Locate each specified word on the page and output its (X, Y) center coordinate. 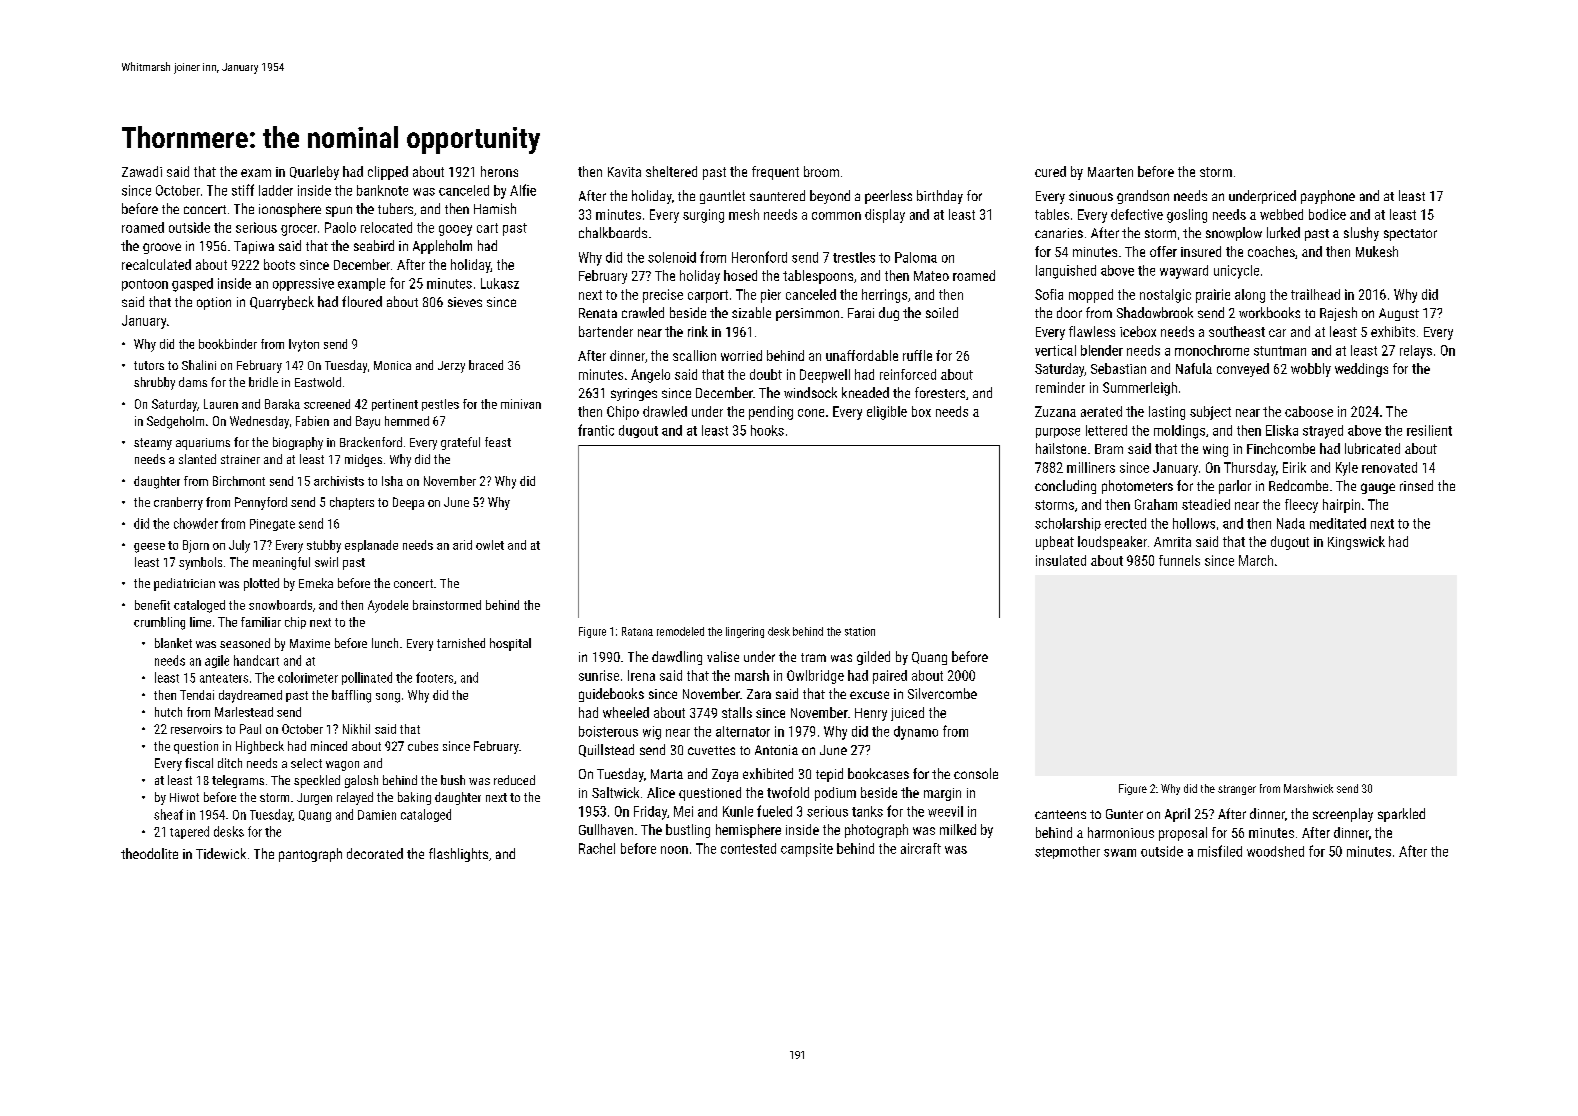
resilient (1429, 430)
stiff (243, 190)
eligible (887, 413)
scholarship (1068, 524)
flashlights (458, 855)
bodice (1327, 214)
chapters (352, 503)
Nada (1291, 523)
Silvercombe (942, 693)
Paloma (916, 257)
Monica (392, 365)
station (860, 631)
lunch (385, 643)
